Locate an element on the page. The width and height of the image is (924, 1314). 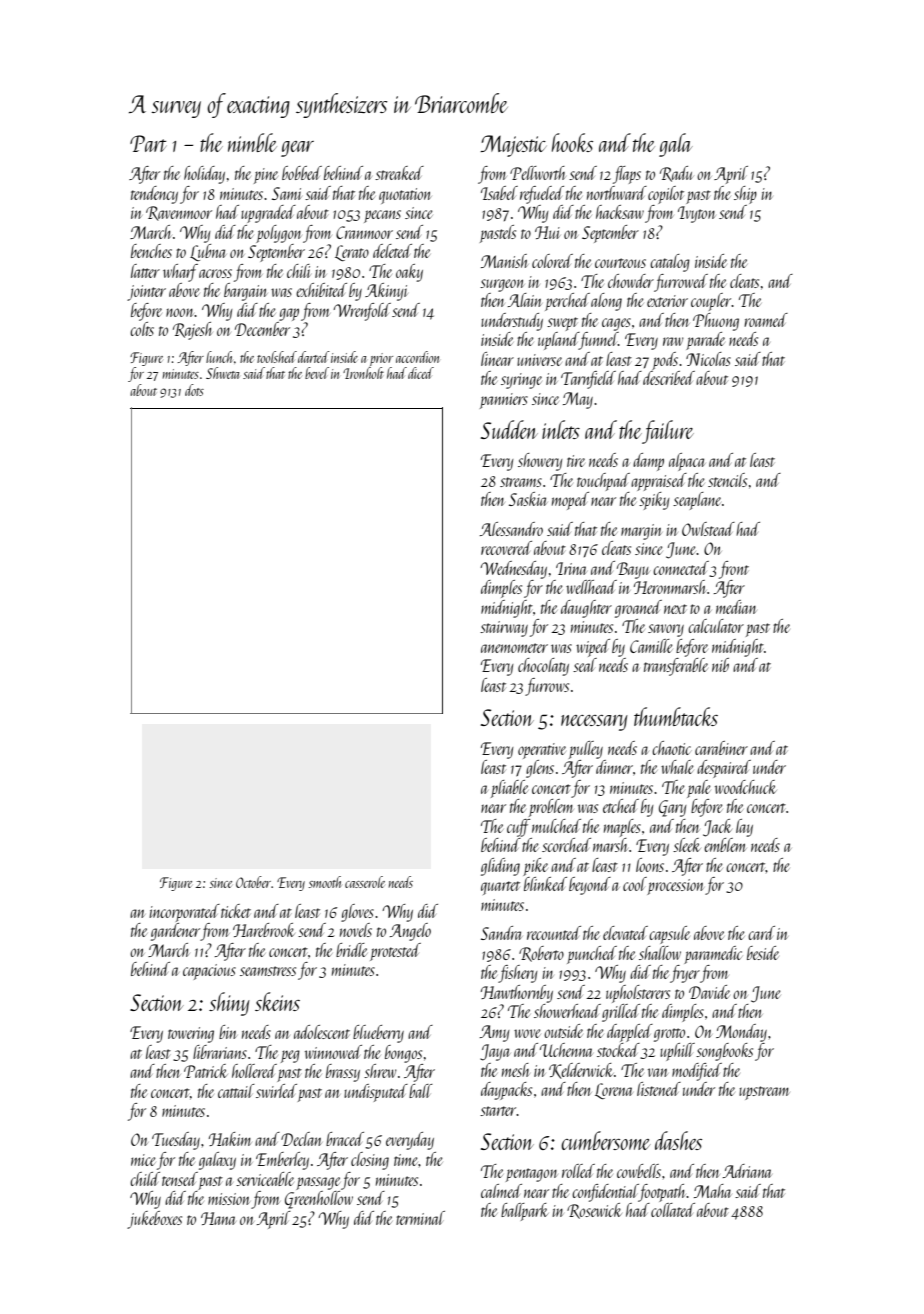
roamed is located at coordinates (766, 320).
